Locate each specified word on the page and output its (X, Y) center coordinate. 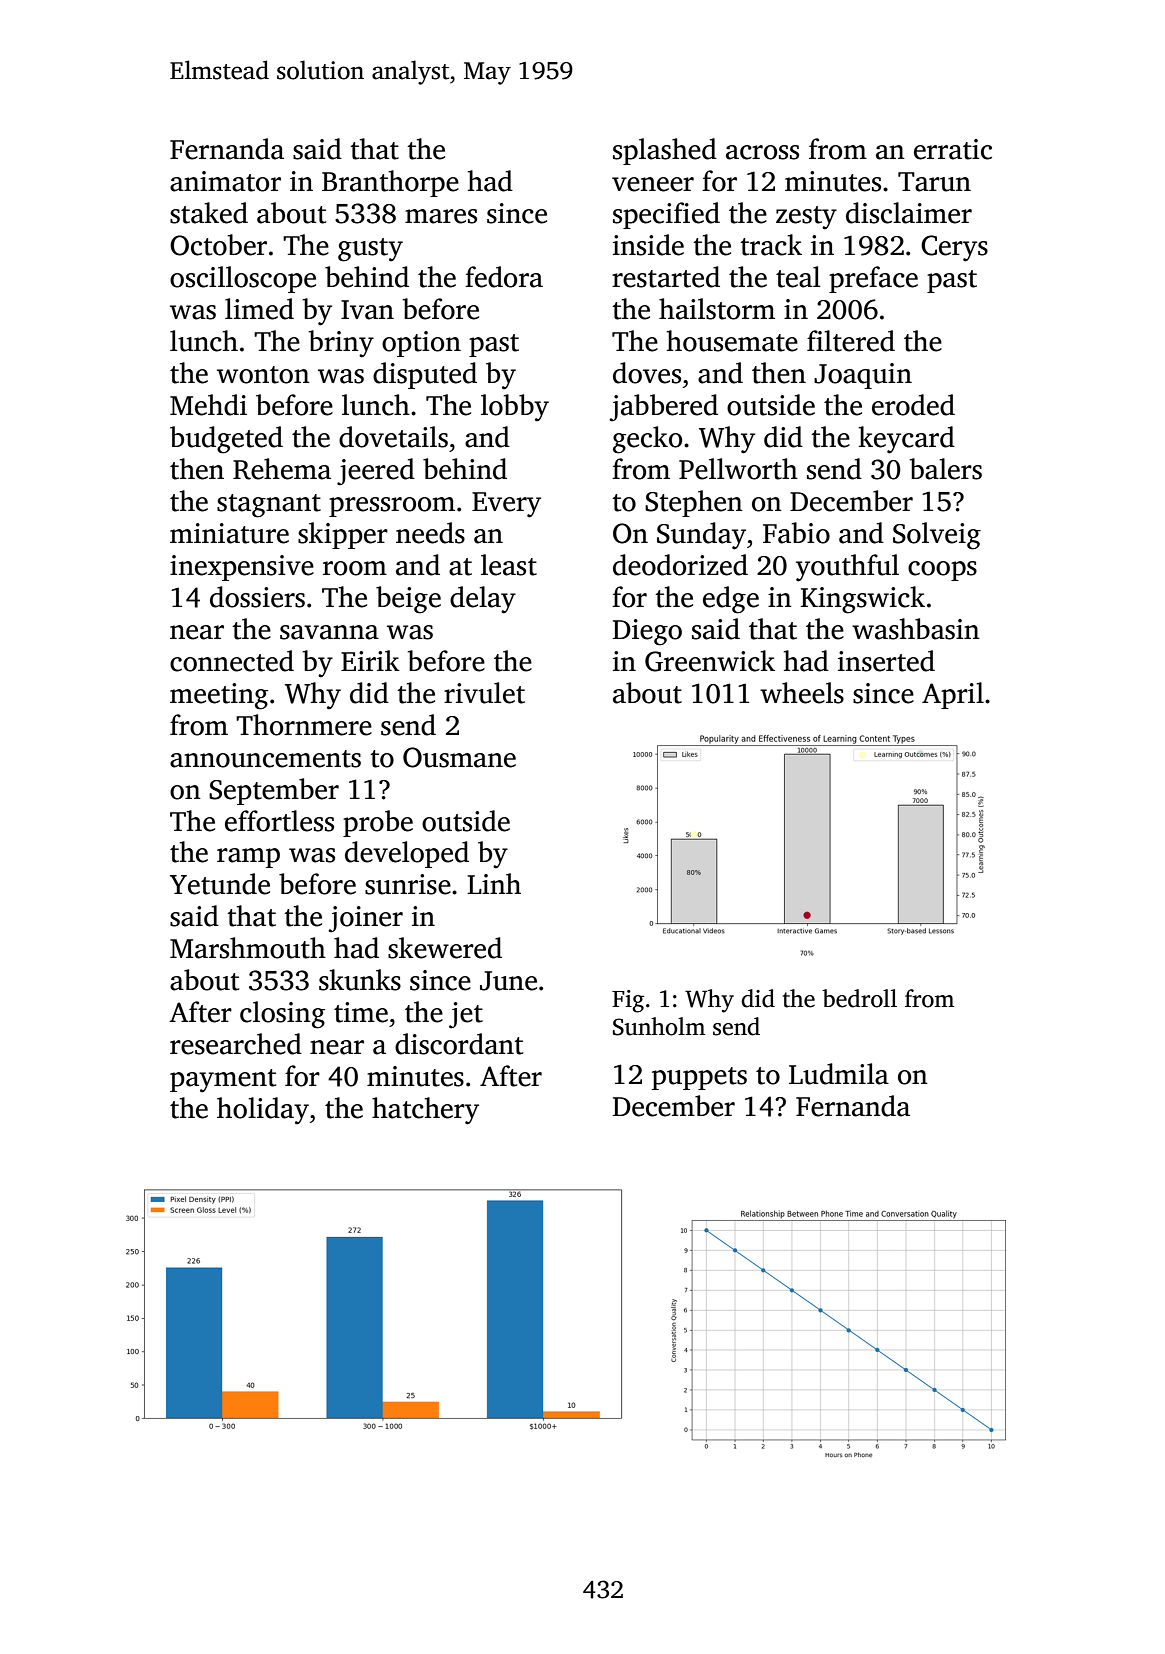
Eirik (370, 660)
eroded (913, 405)
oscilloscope (243, 279)
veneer (653, 184)
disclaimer (909, 213)
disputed (425, 375)
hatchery (425, 1111)
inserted (886, 661)
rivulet (484, 693)
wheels (802, 693)
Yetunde (220, 884)
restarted (666, 277)
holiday (263, 1111)
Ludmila (839, 1074)
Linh (494, 883)
